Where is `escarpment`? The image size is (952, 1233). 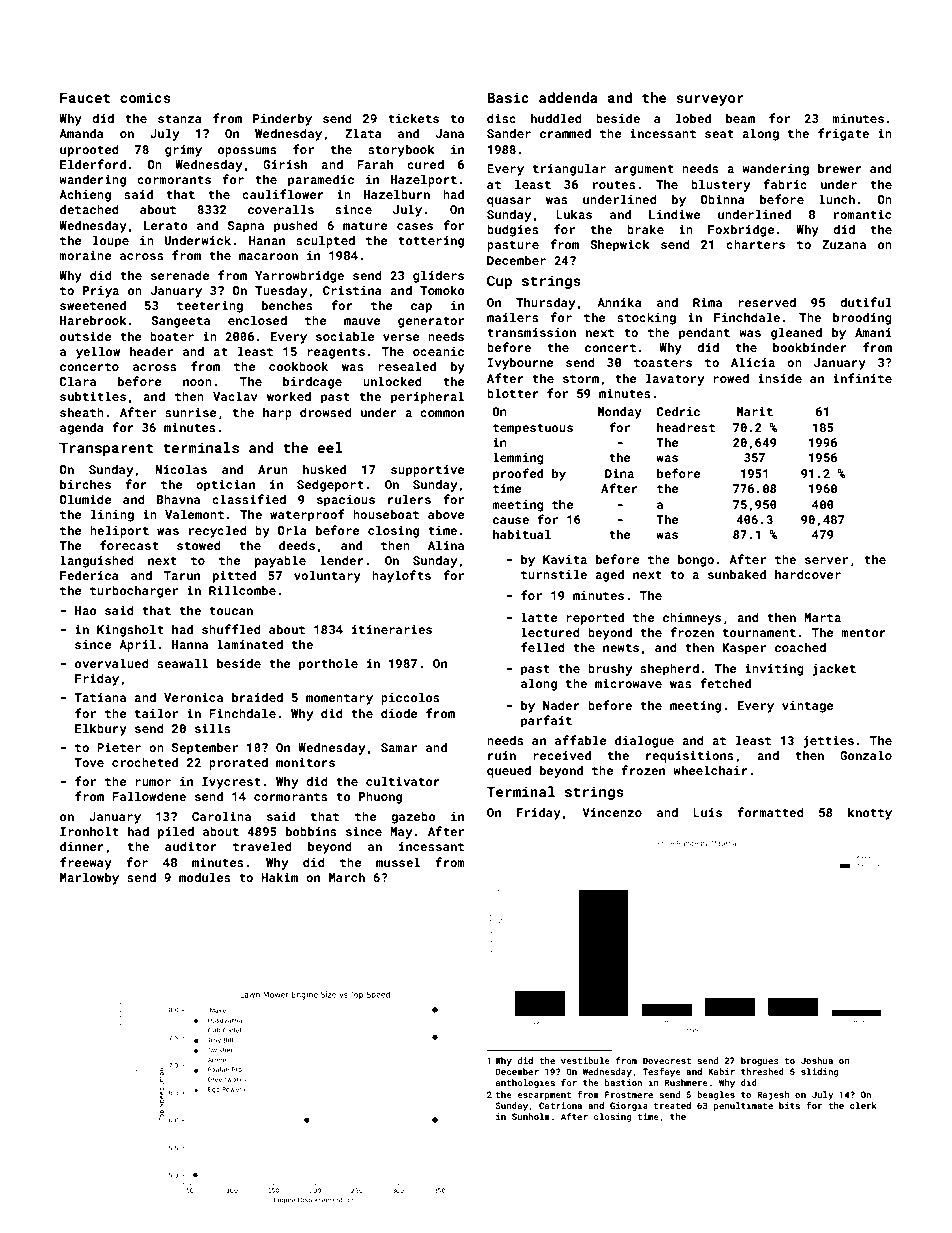
escarpment is located at coordinates (544, 1096).
